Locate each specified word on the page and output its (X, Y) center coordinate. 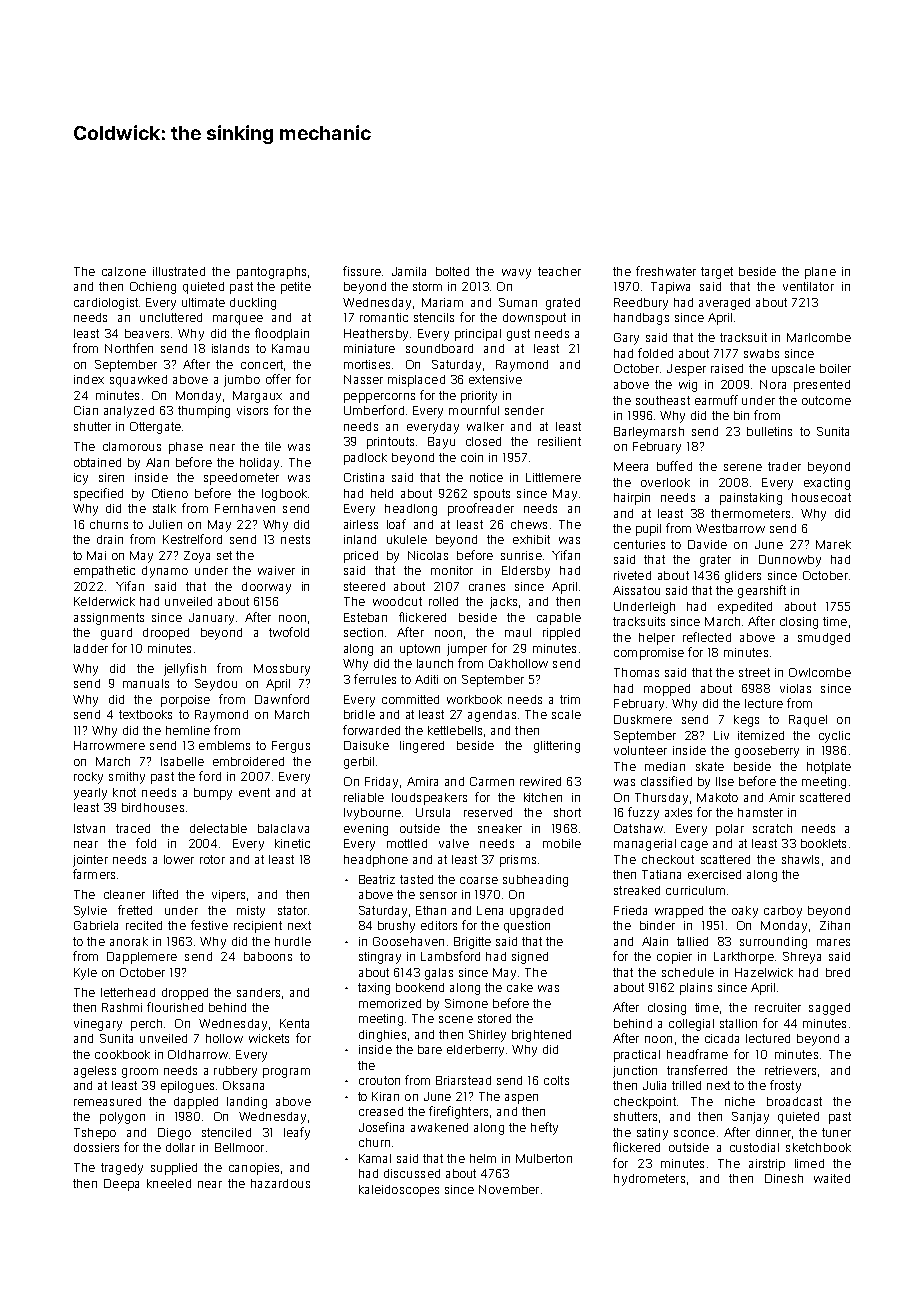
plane (820, 273)
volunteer (640, 750)
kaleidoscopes (399, 1191)
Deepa (121, 1185)
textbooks (145, 714)
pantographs (271, 273)
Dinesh (784, 1178)
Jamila (409, 271)
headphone (376, 861)
